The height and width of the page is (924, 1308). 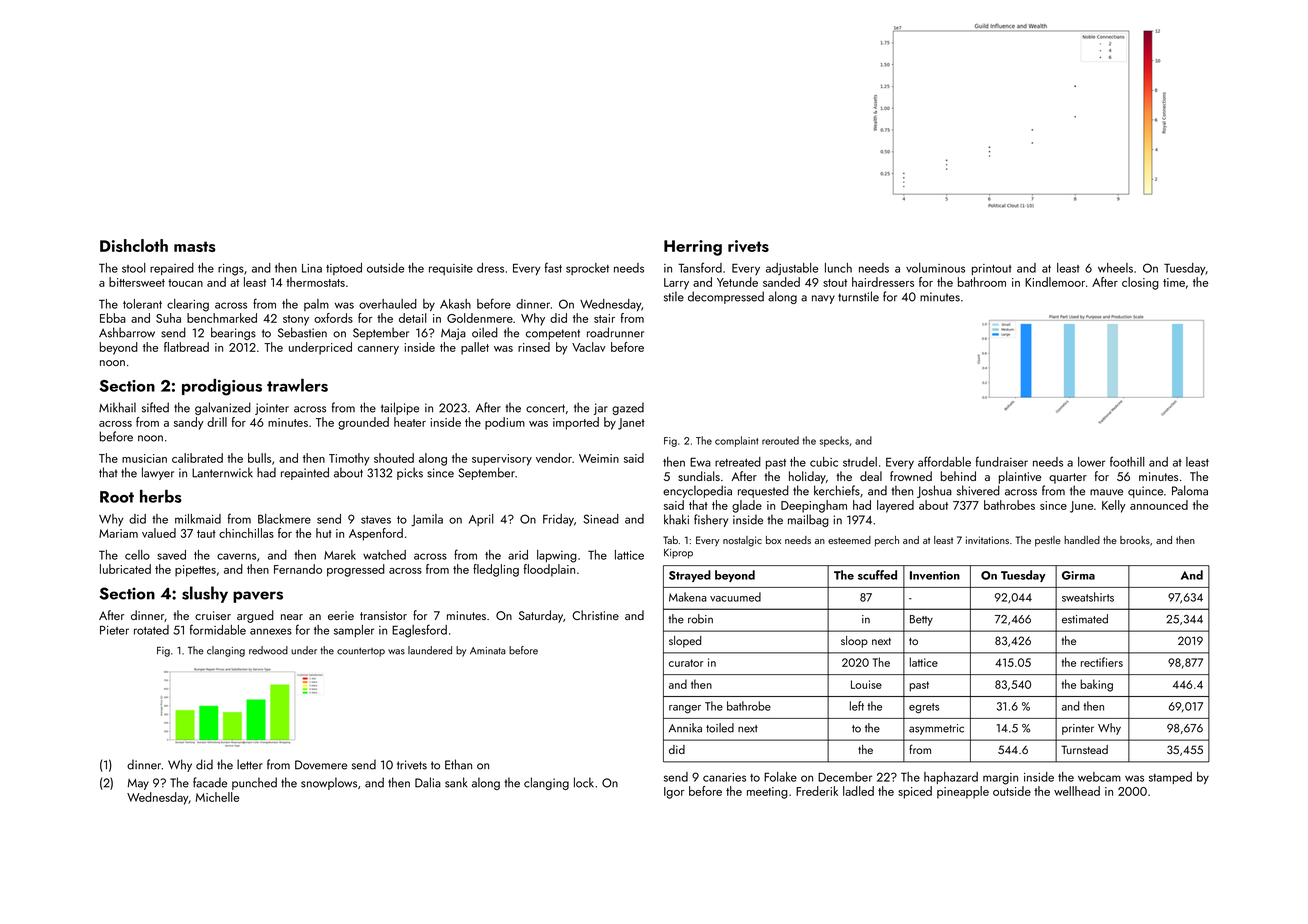 What do you see at coordinates (992, 269) in the page?
I see `printout` at bounding box center [992, 269].
